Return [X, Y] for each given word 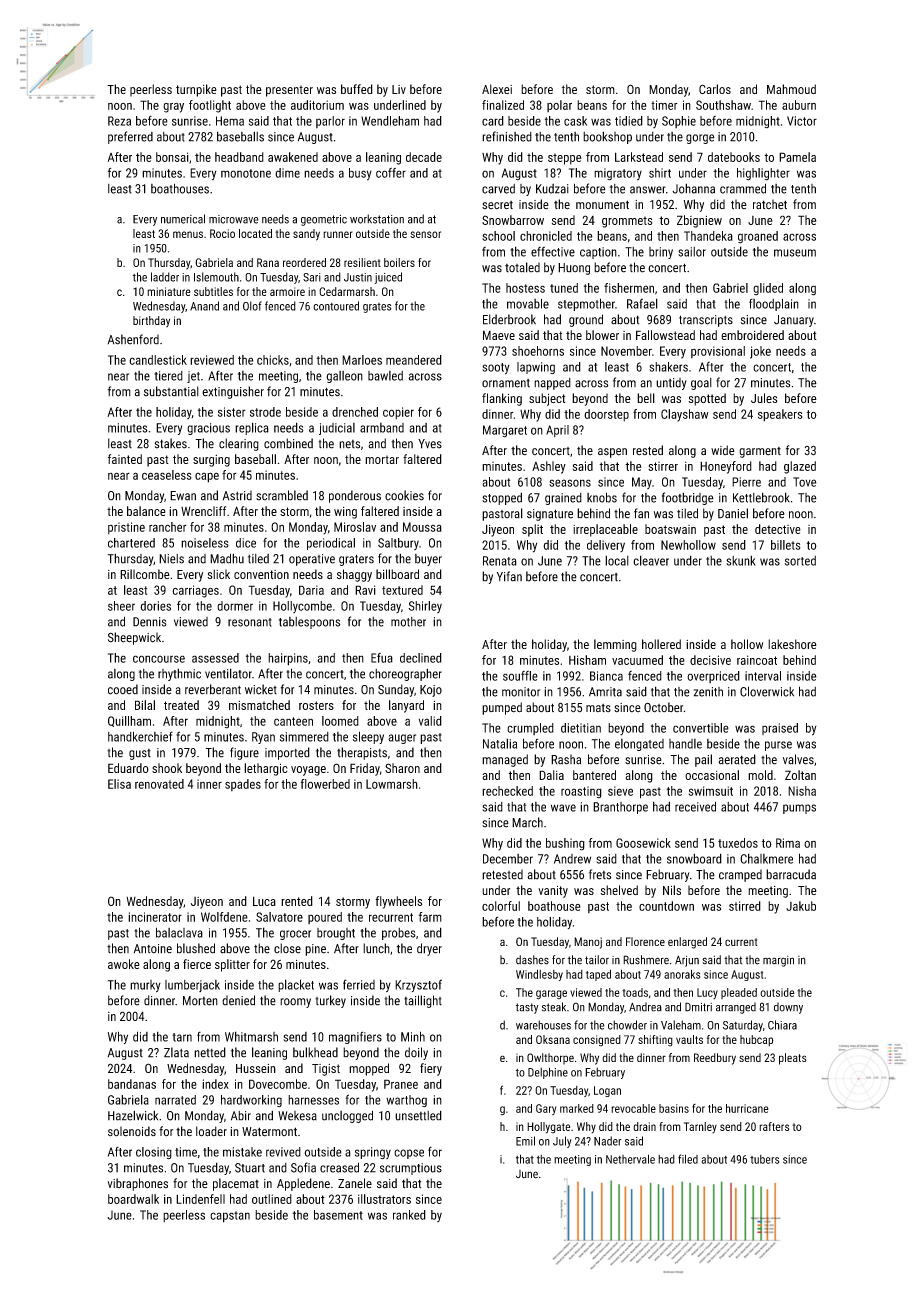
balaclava [179, 932]
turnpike [196, 90]
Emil [525, 1141]
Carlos [715, 89]
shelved [619, 890]
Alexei [497, 89]
